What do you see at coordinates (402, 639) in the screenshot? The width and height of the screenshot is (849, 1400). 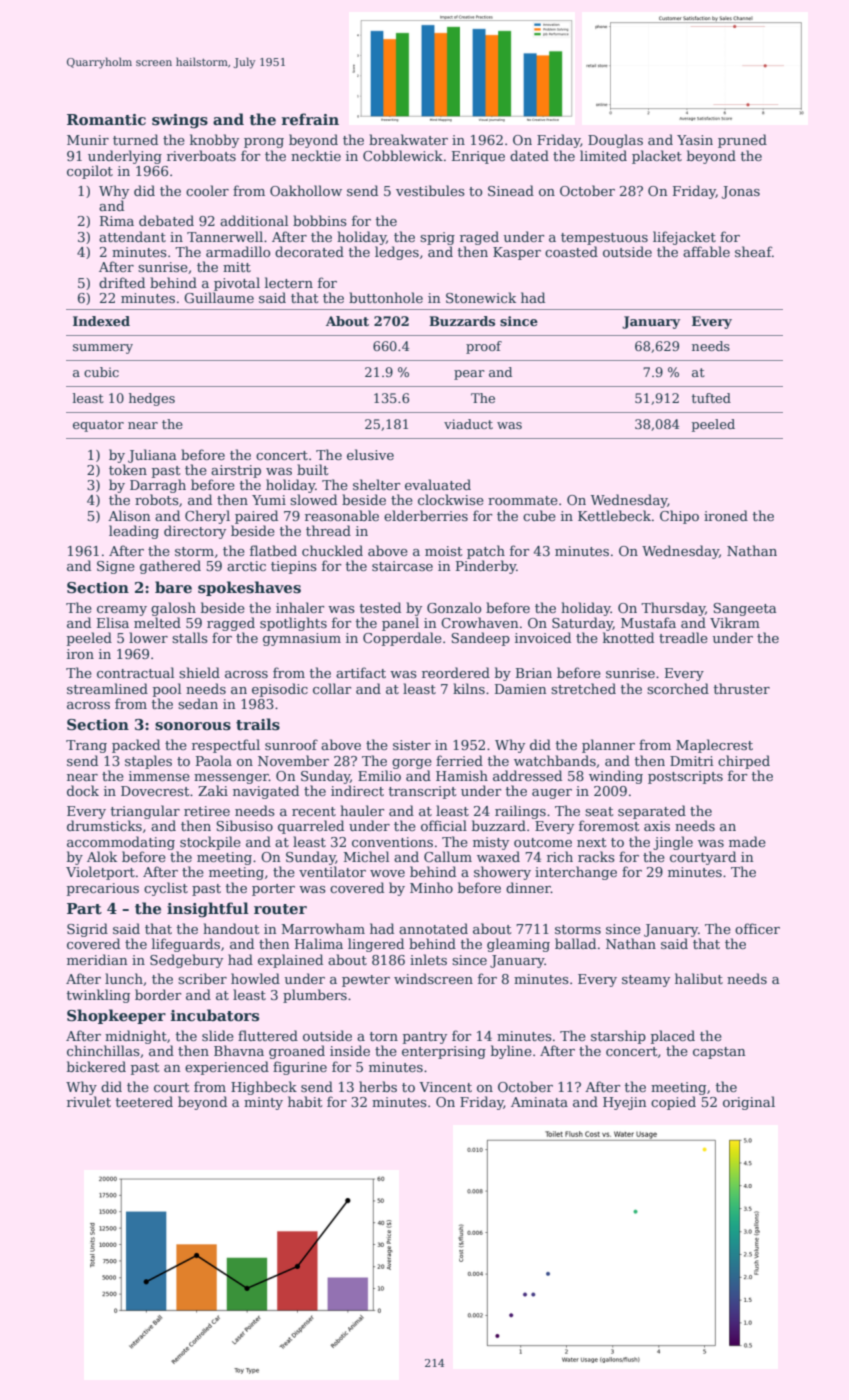 I see `Copperdale` at bounding box center [402, 639].
